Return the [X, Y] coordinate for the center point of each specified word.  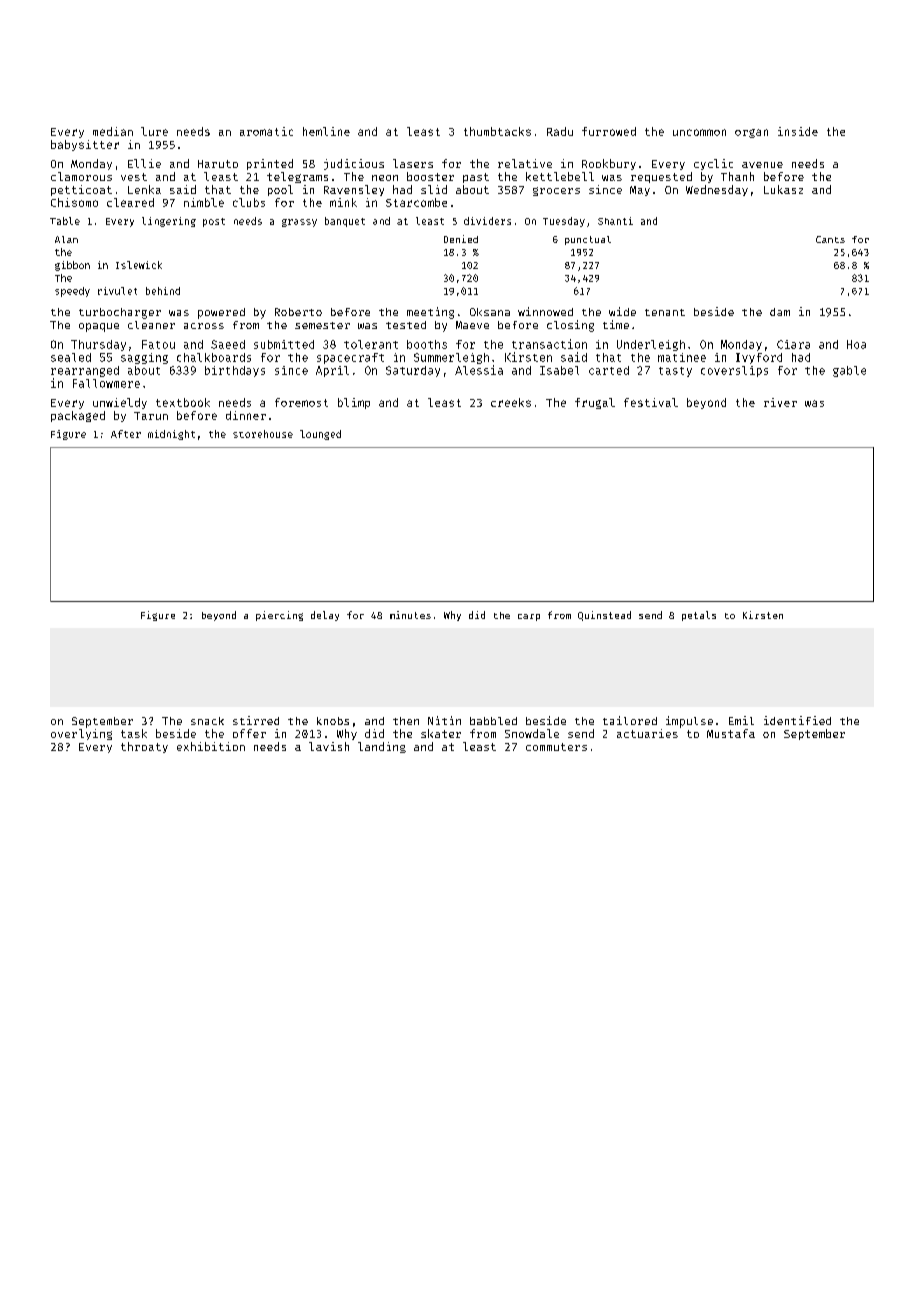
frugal [595, 403]
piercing [279, 616]
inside [798, 131]
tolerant [371, 344]
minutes [410, 615]
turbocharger [120, 313]
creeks [511, 402]
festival [651, 402]
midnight [171, 435]
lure [154, 131]
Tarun [151, 416]
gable [849, 371]
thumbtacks [497, 131]
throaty [144, 747]
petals [699, 616]
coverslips [734, 371]
